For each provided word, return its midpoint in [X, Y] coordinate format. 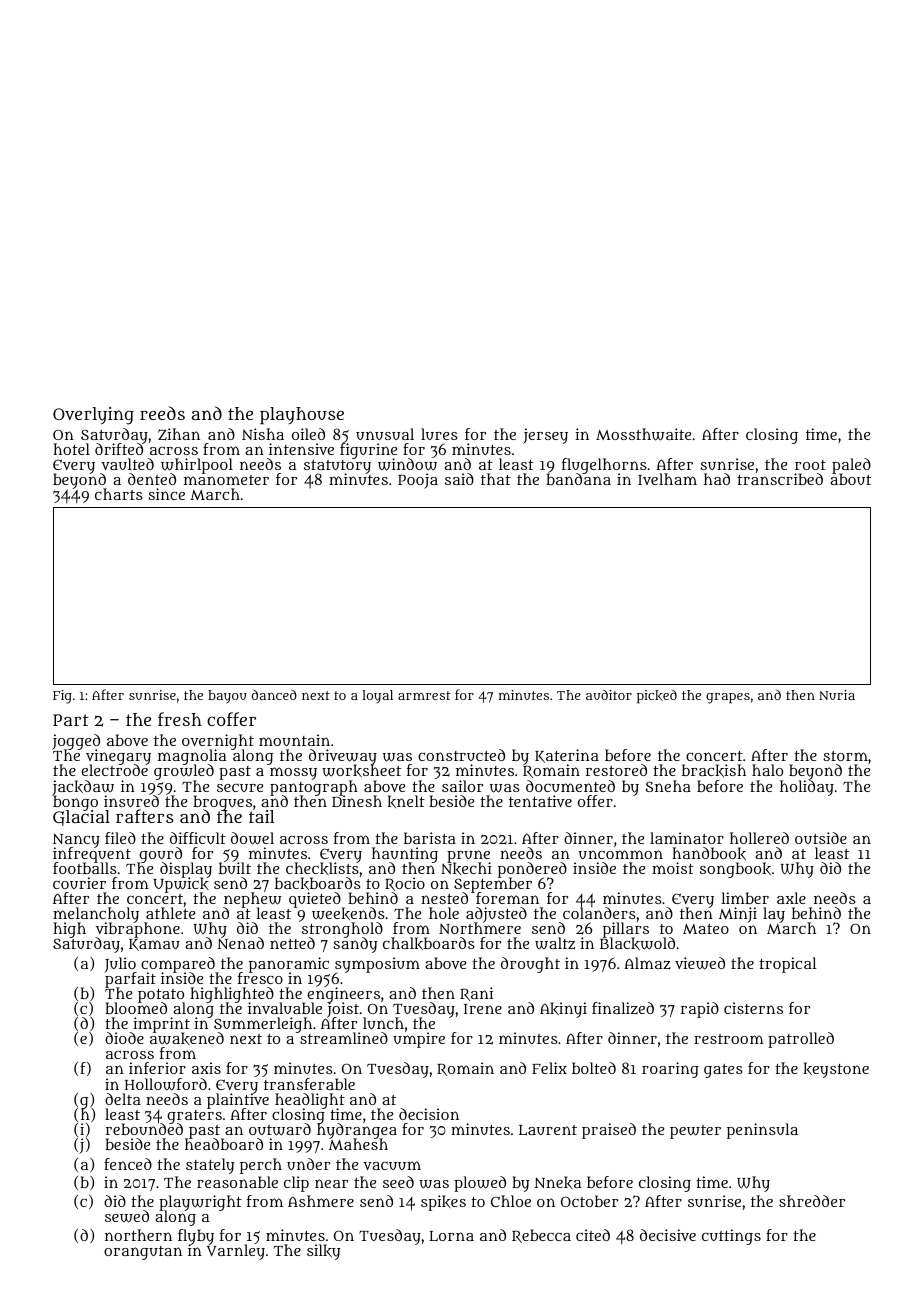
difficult [198, 838]
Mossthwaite [643, 434]
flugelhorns [604, 466]
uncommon [621, 854]
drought [530, 965]
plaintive [238, 1101]
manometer [226, 480]
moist [673, 868]
